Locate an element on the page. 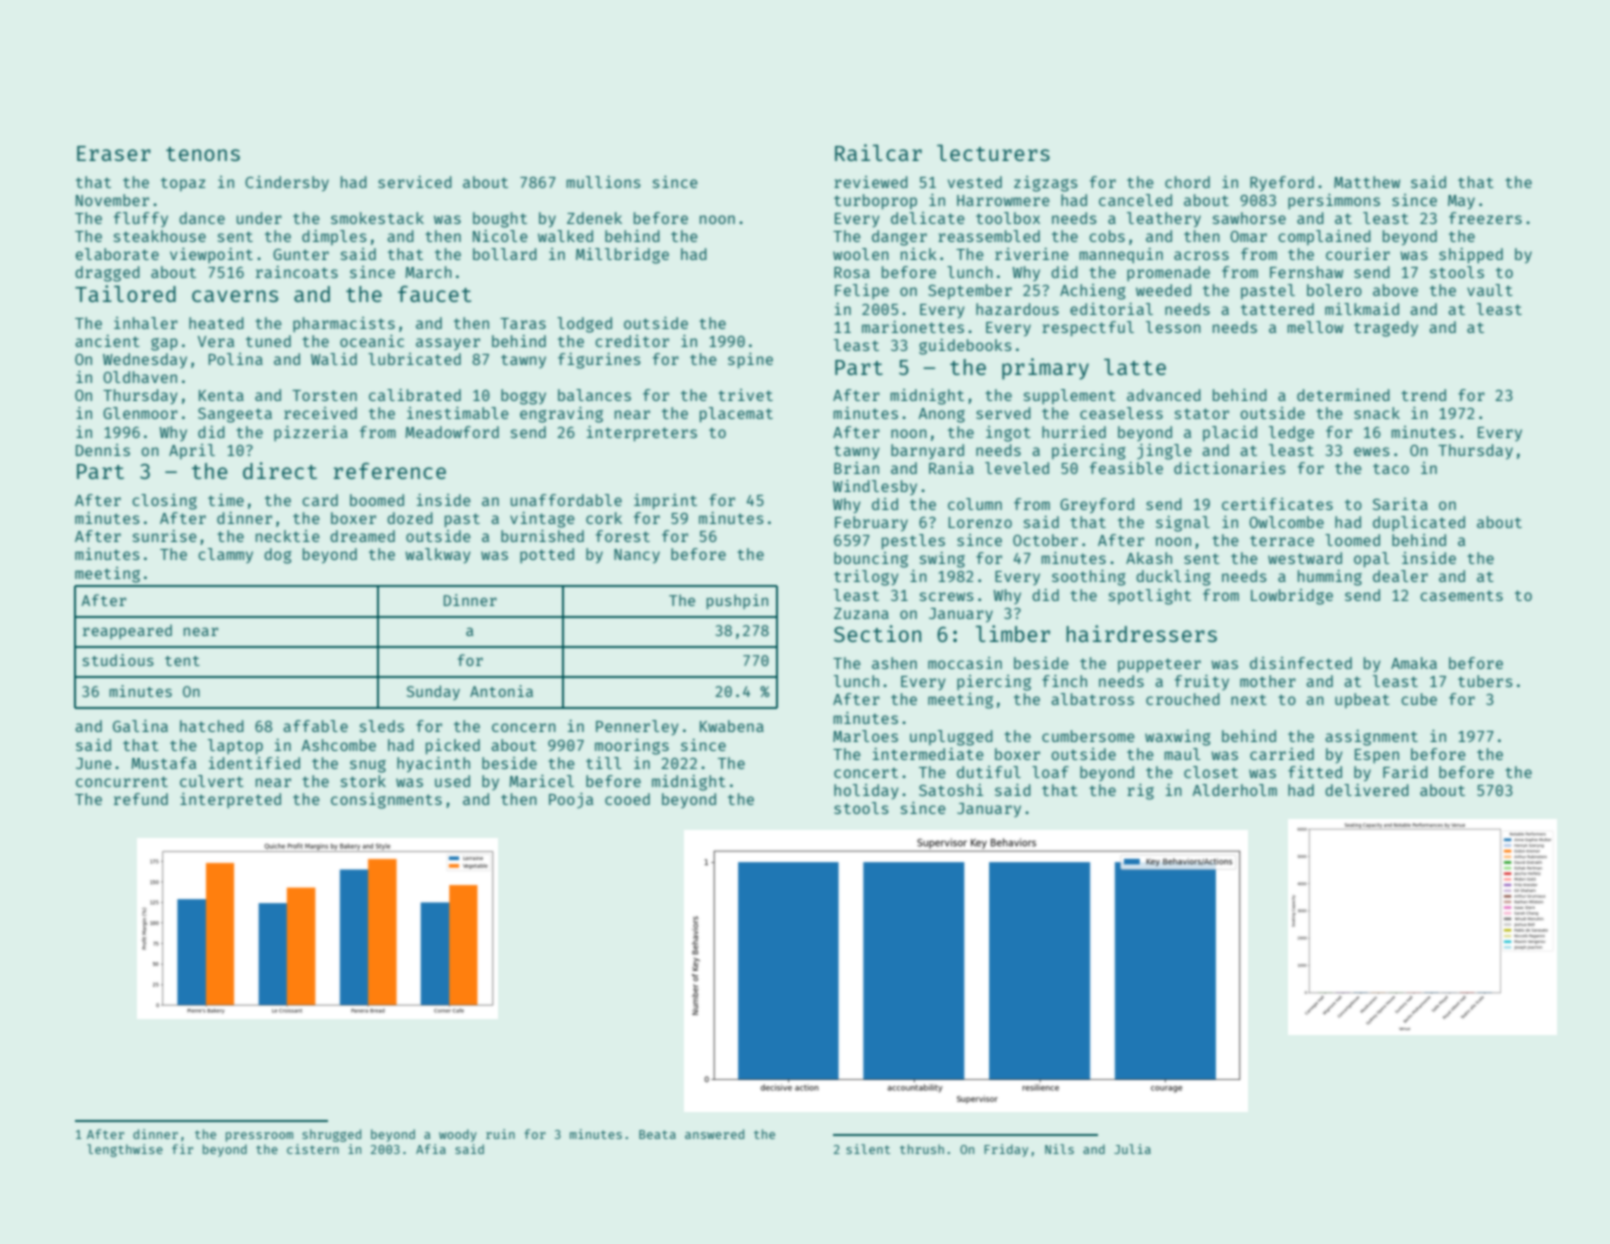  imprint is located at coordinates (665, 502).
